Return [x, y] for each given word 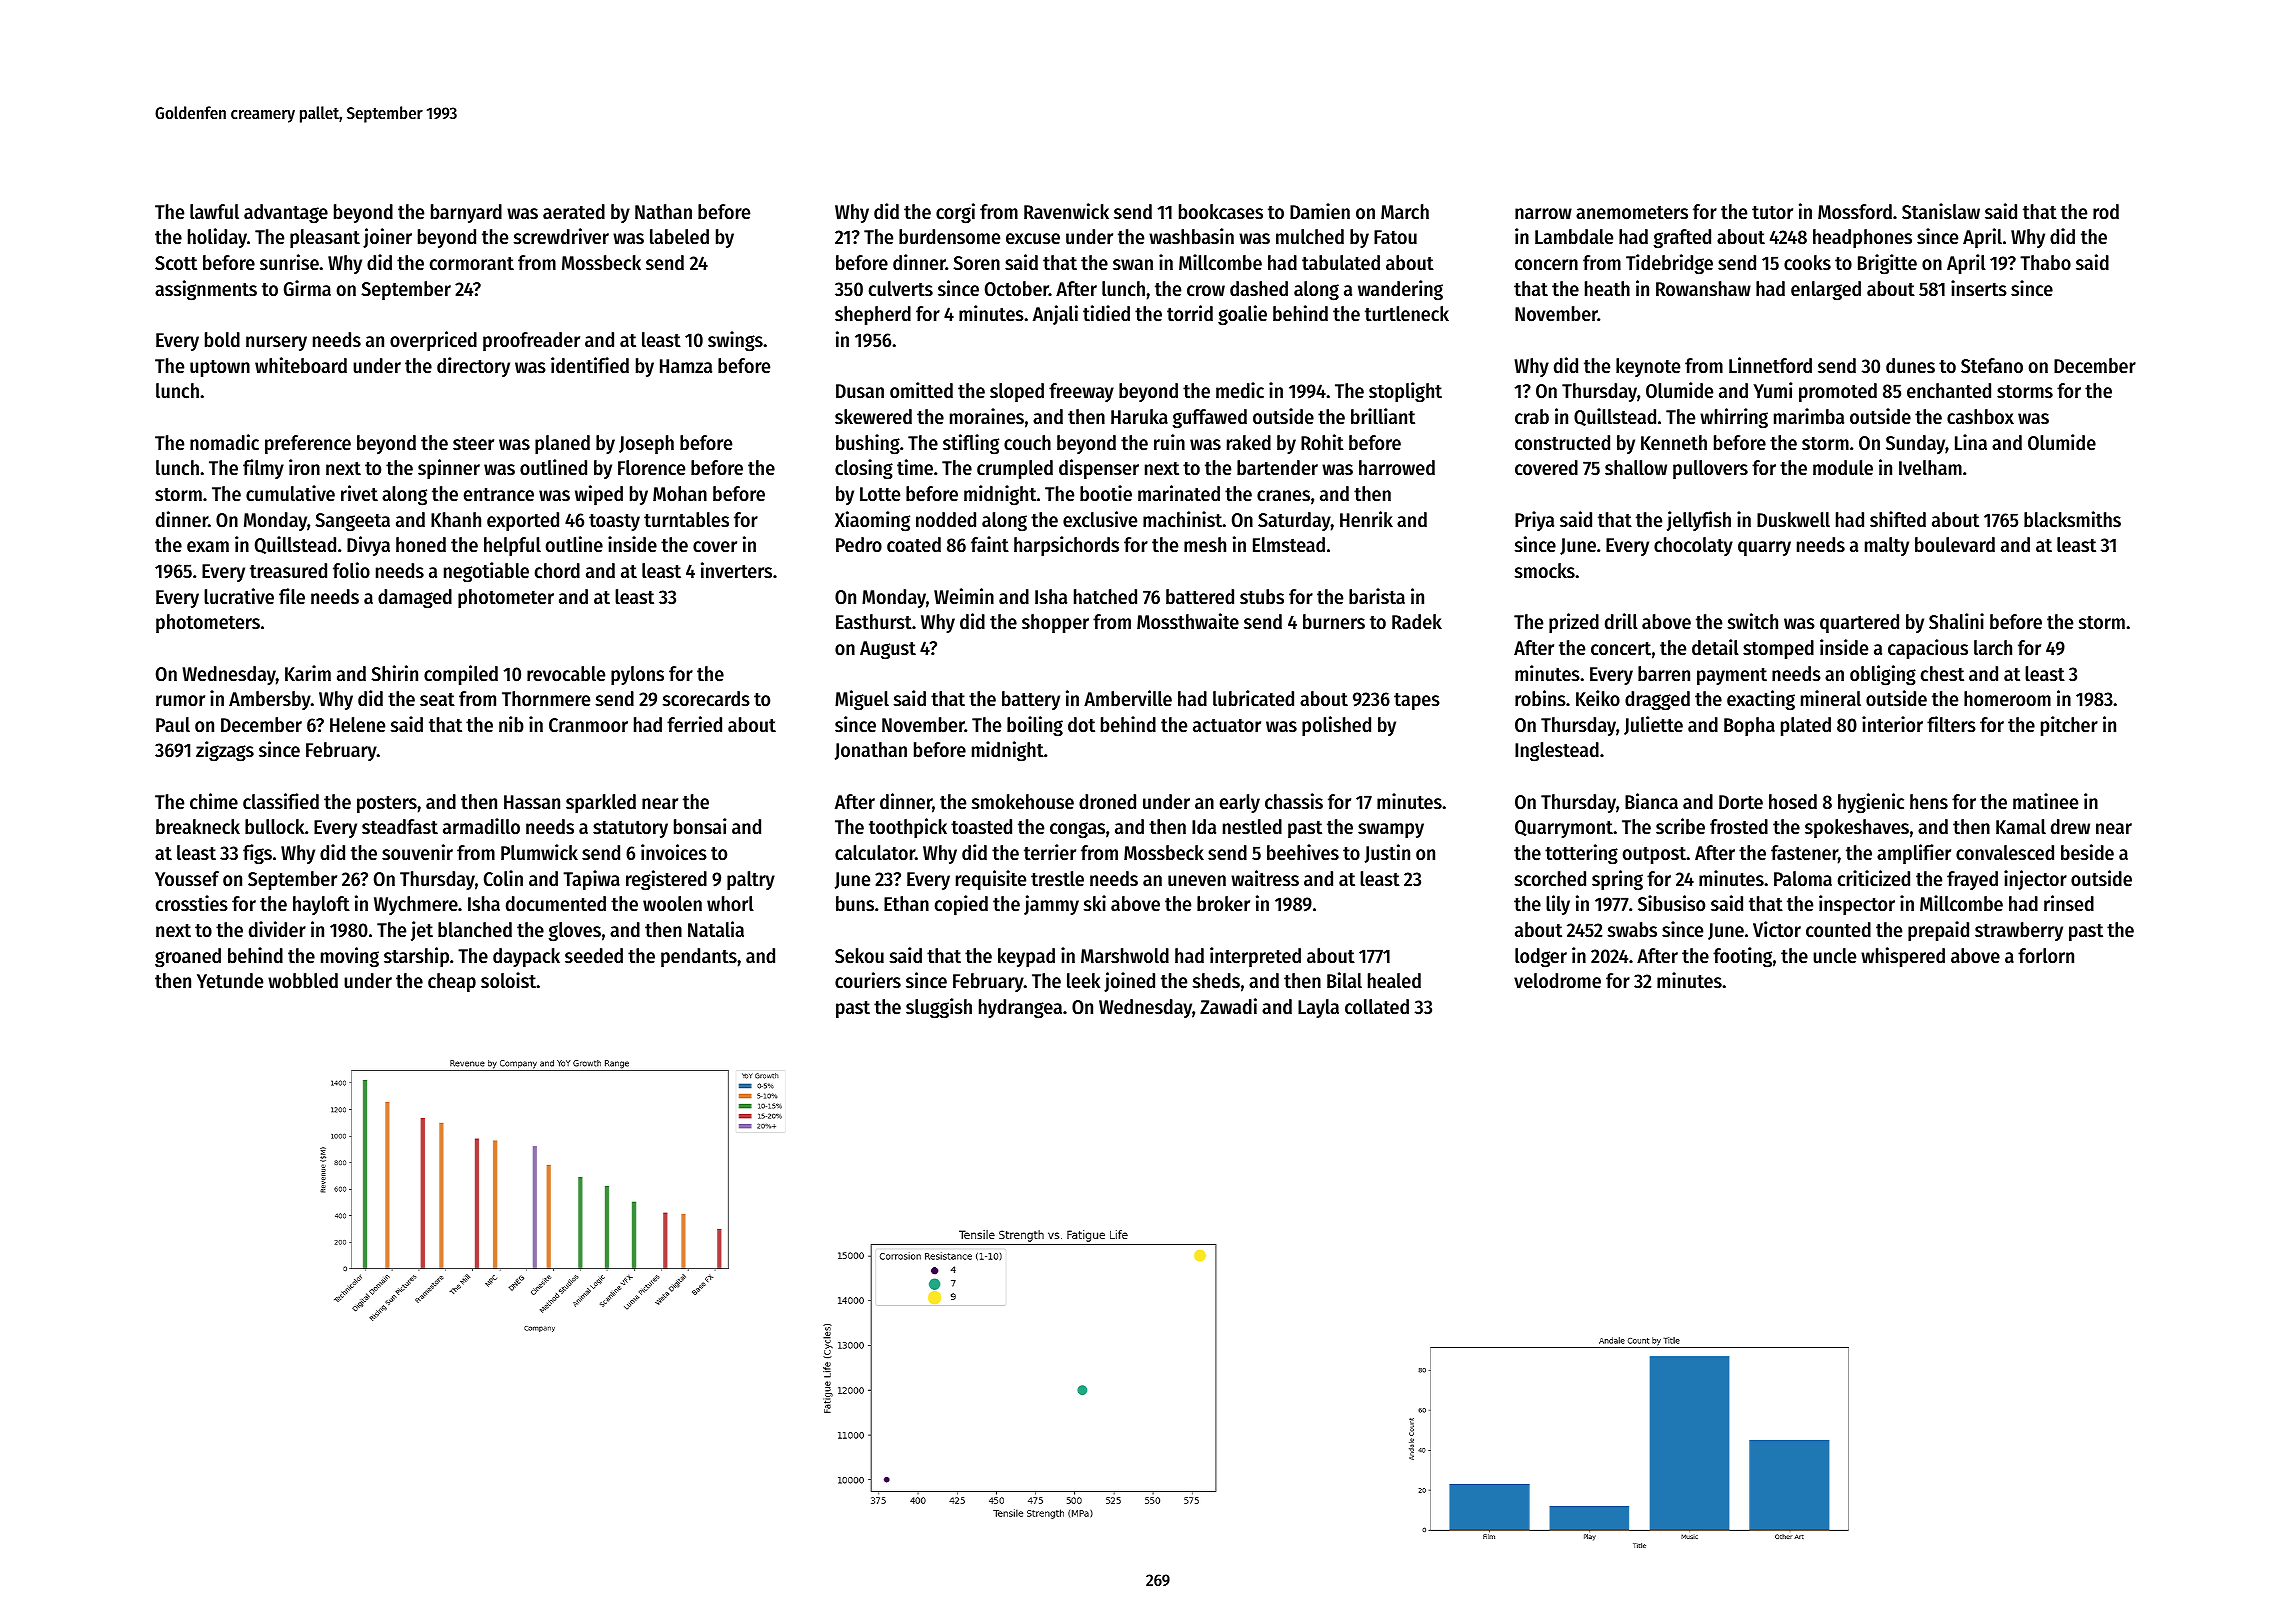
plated [1806, 726]
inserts [1979, 288]
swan [1133, 265]
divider [277, 929]
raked [1249, 443]
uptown [220, 368]
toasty [614, 522]
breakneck [198, 827]
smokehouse [1023, 802]
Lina [1971, 442]
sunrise [289, 262]
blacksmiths [2072, 519]
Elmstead [1289, 545]
